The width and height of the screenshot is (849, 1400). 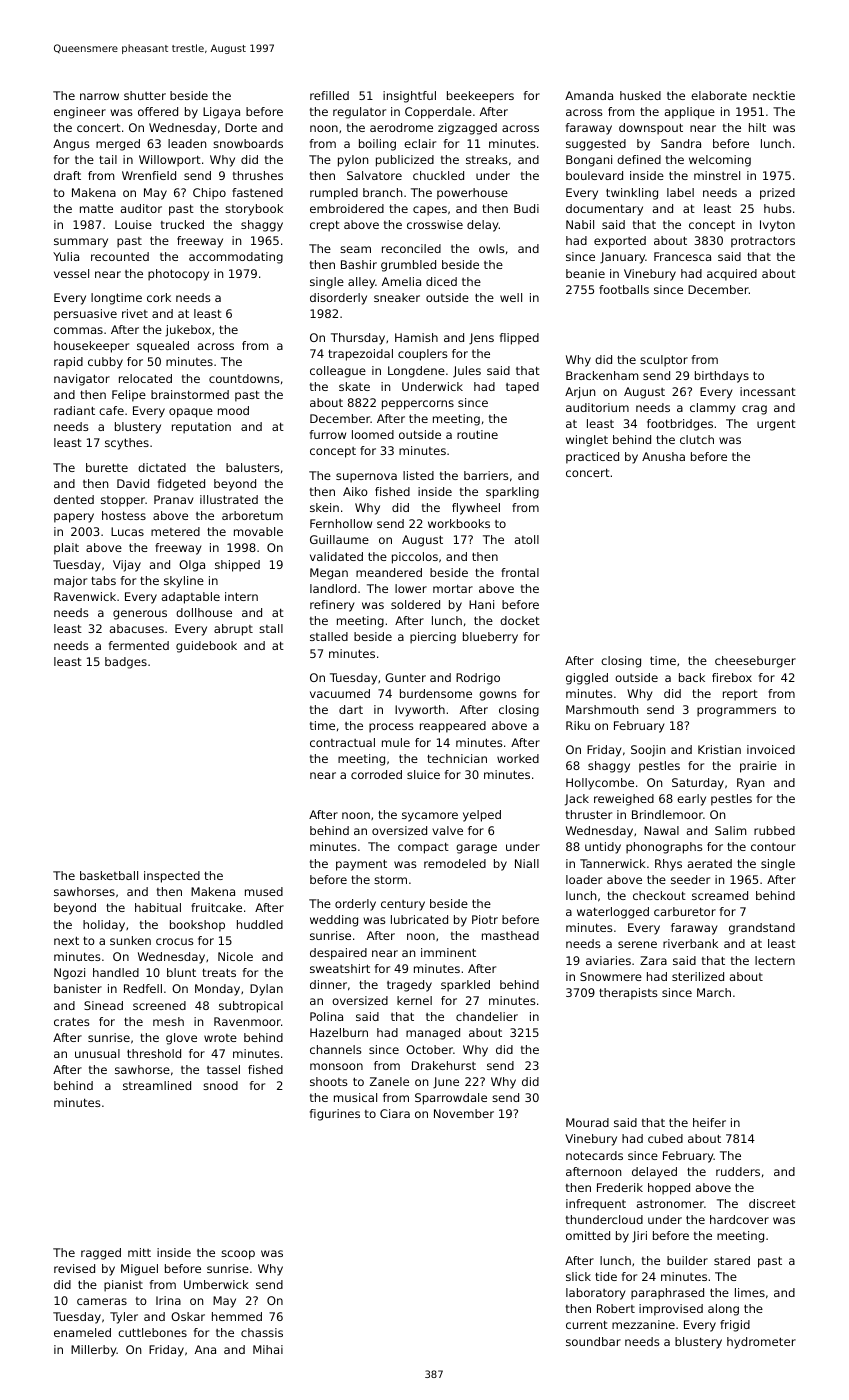 What do you see at coordinates (182, 224) in the screenshot?
I see `trucked` at bounding box center [182, 224].
